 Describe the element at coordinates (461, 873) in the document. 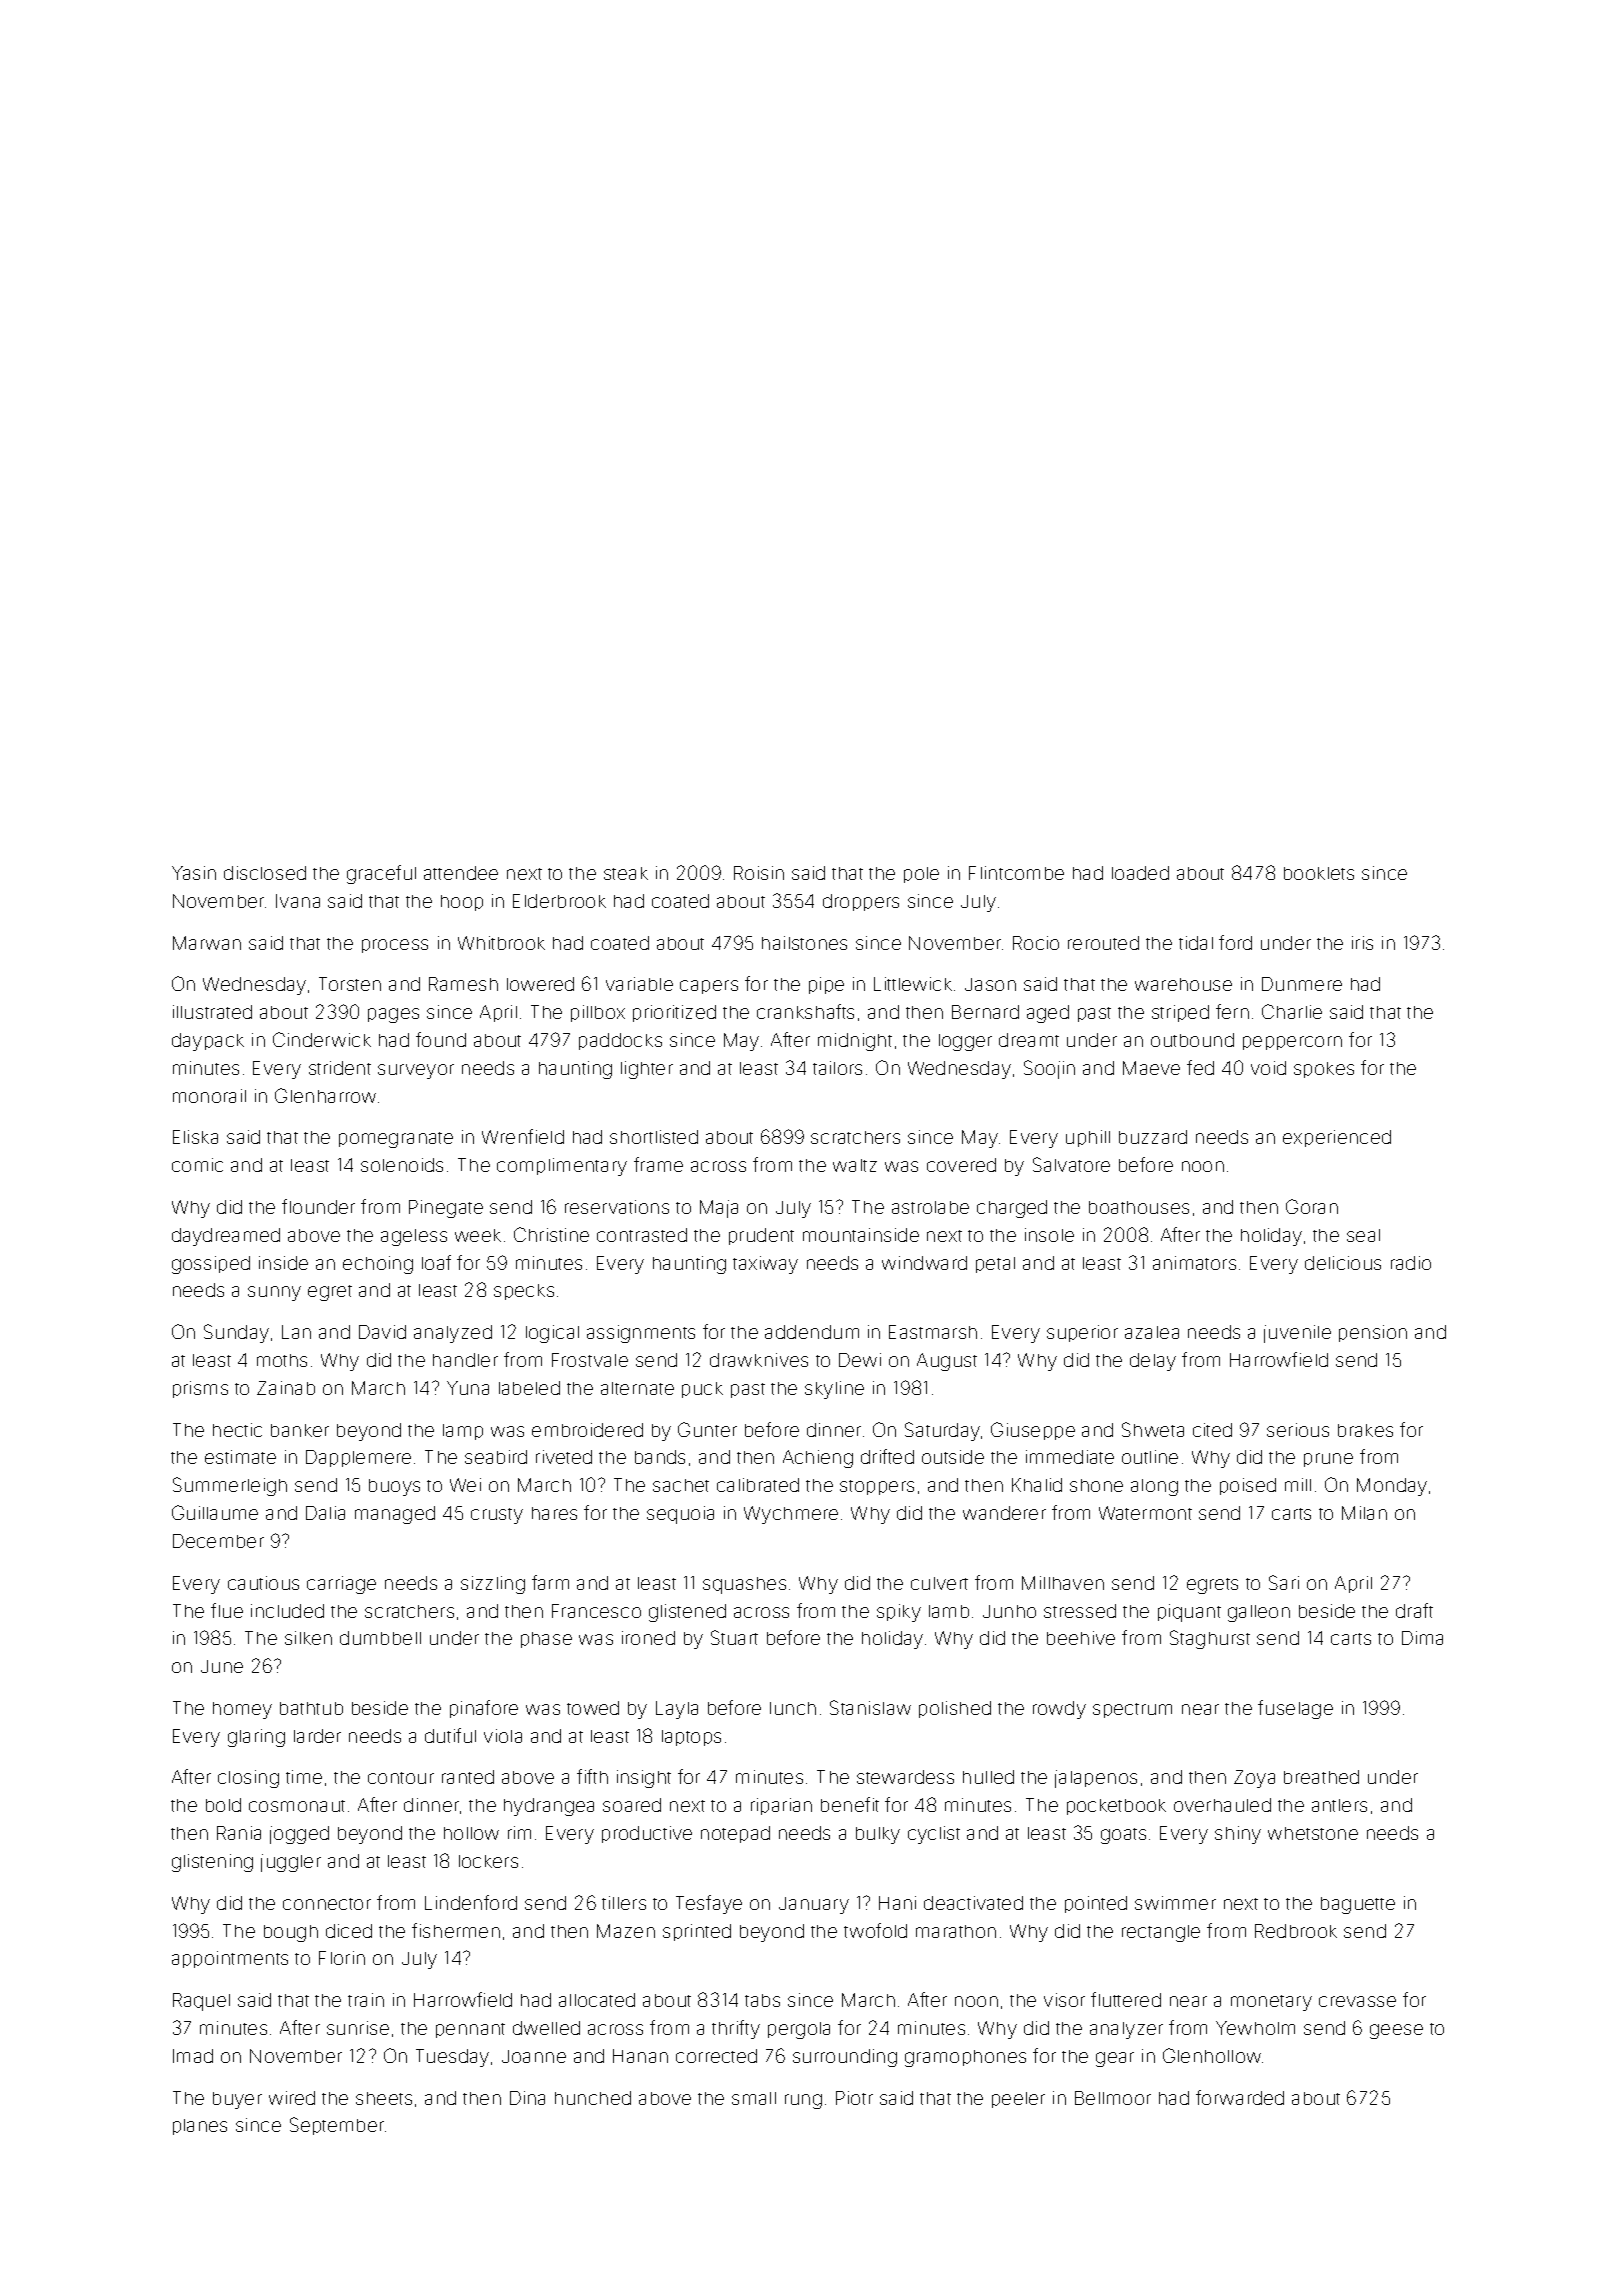

I see `attendee` at that location.
